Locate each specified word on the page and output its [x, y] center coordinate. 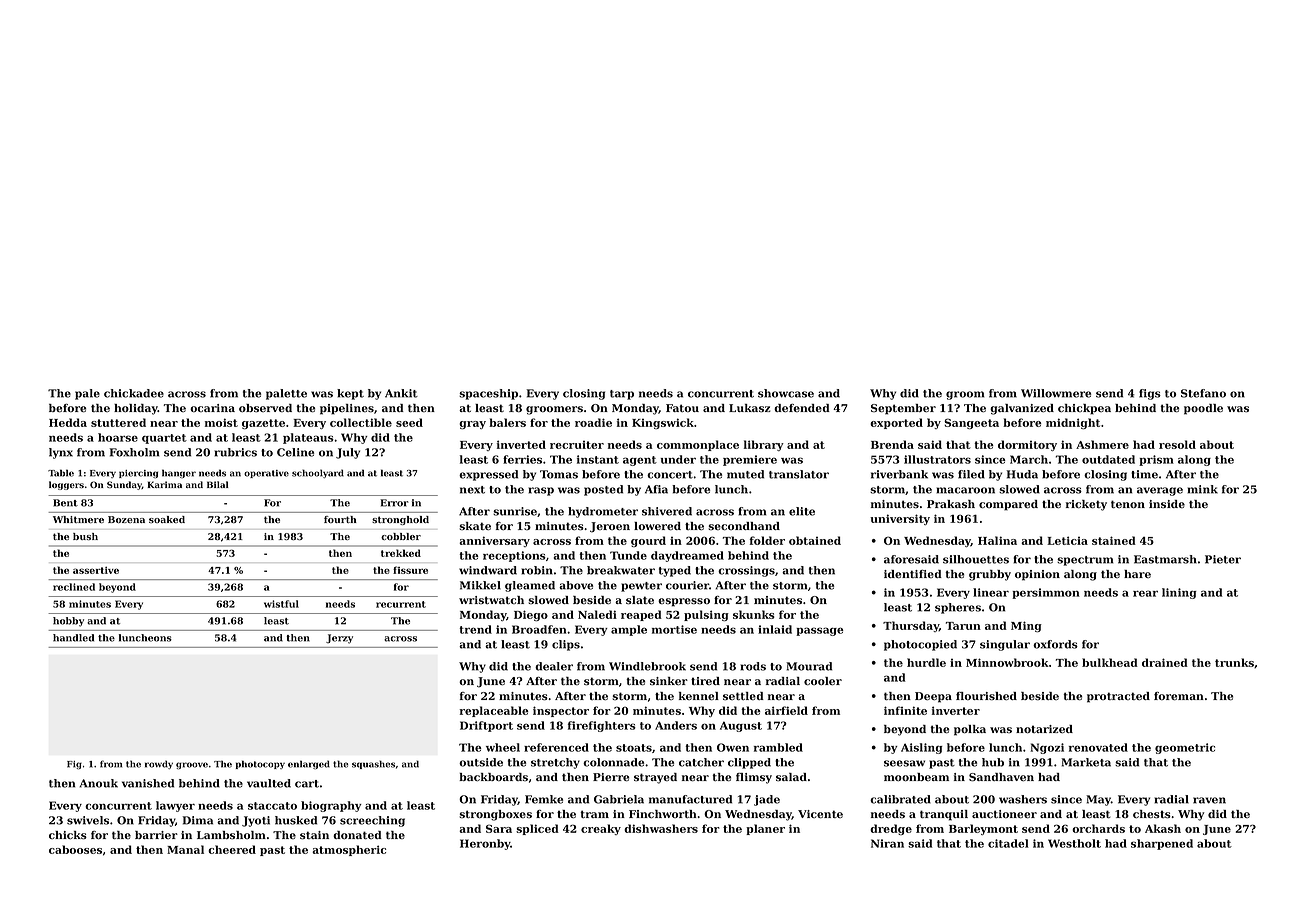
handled [73, 638]
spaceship [488, 394]
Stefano [1203, 393]
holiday [136, 409]
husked [296, 820]
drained [1165, 662]
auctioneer [1004, 814]
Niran [887, 843]
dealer [554, 666]
